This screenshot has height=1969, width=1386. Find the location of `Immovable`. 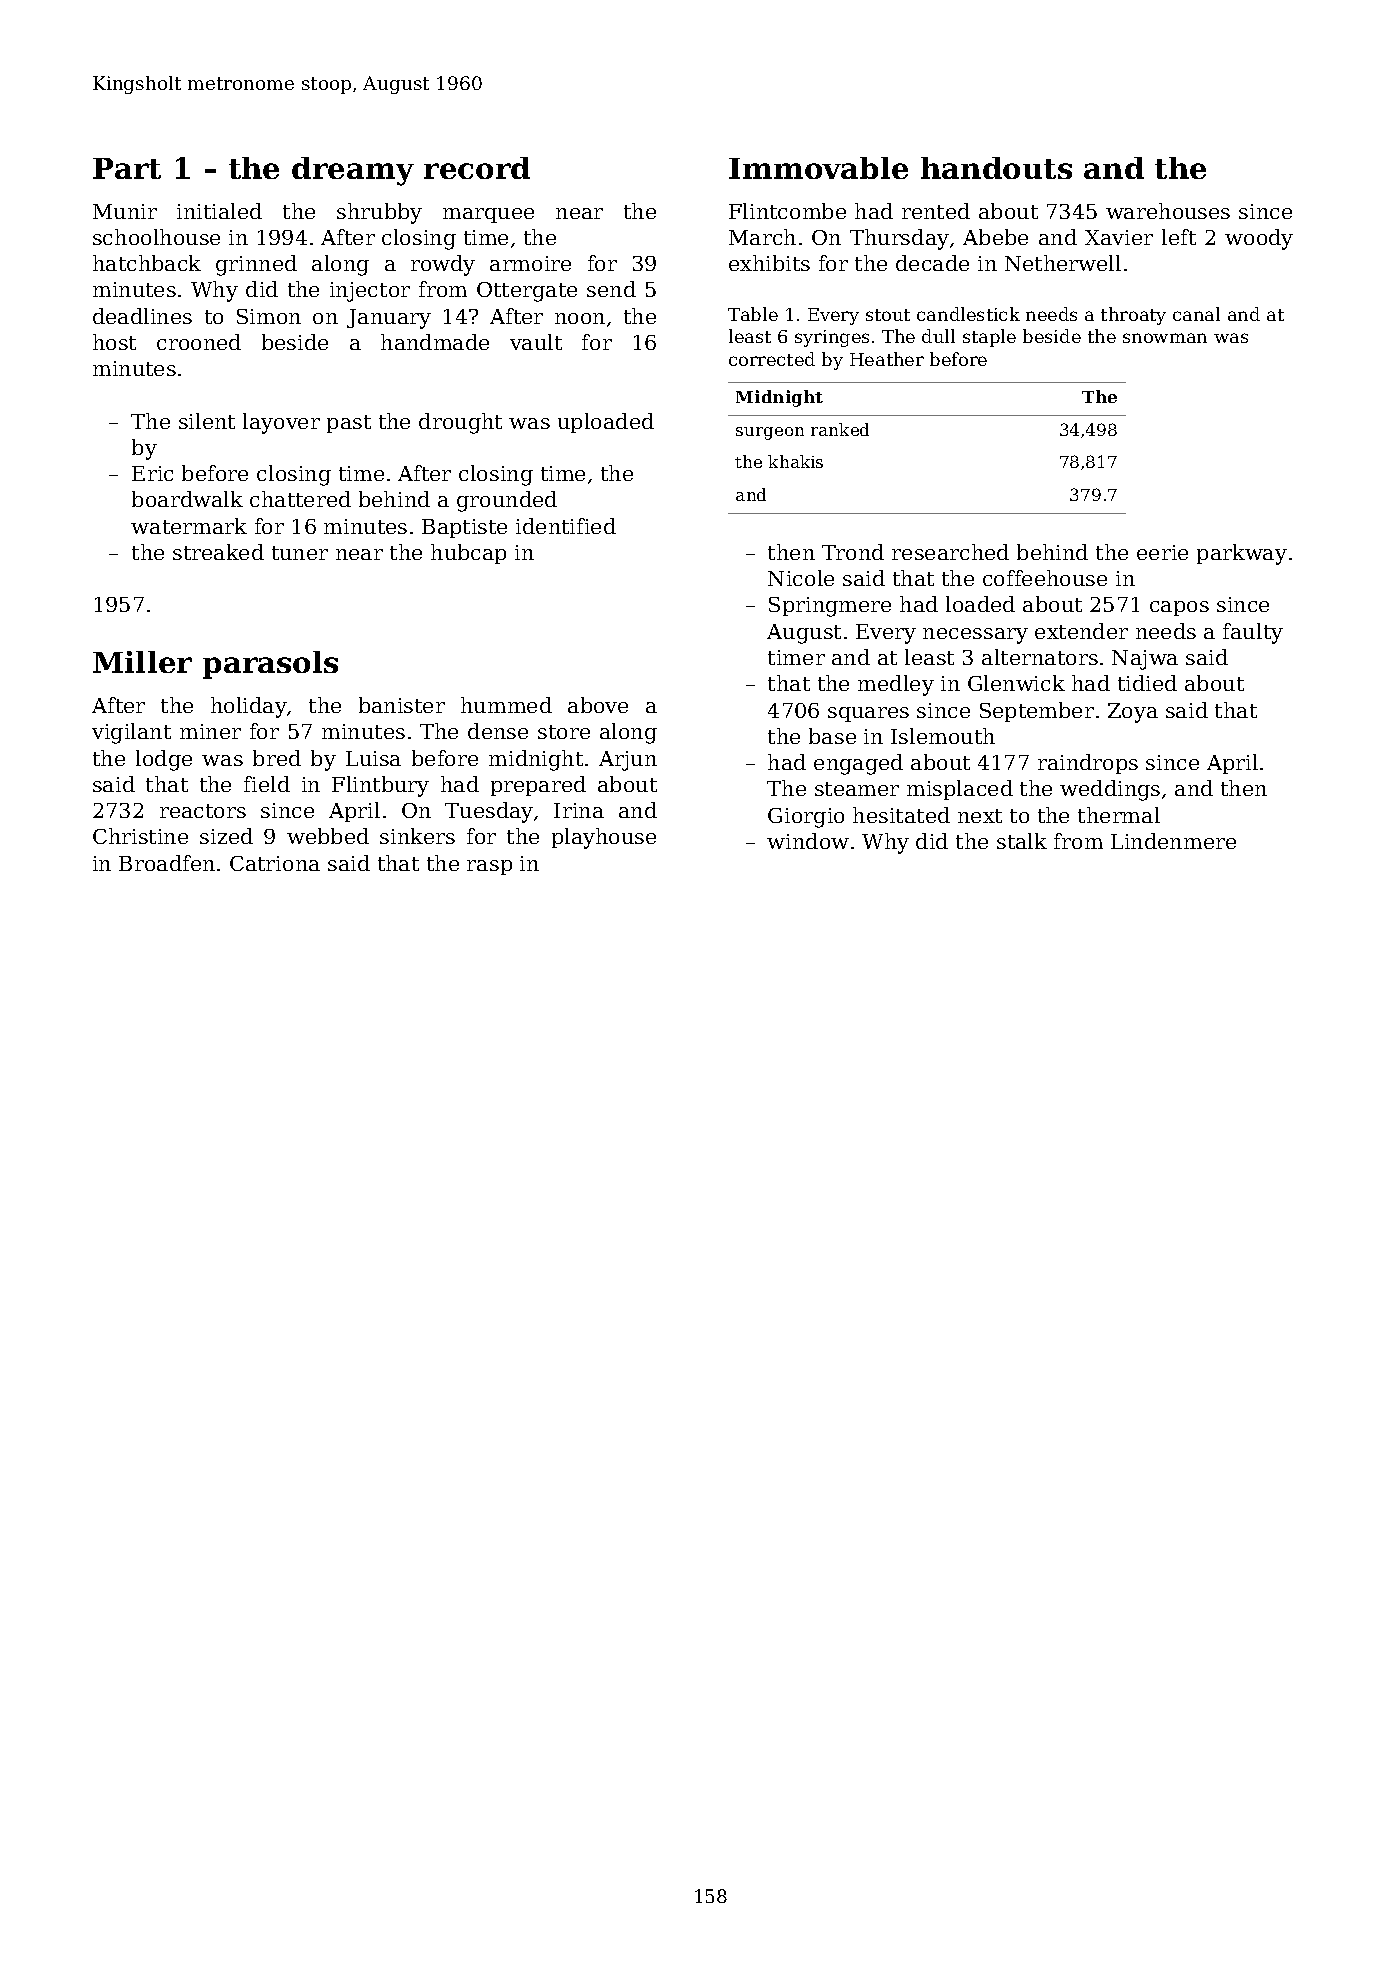

Immovable is located at coordinates (818, 168).
